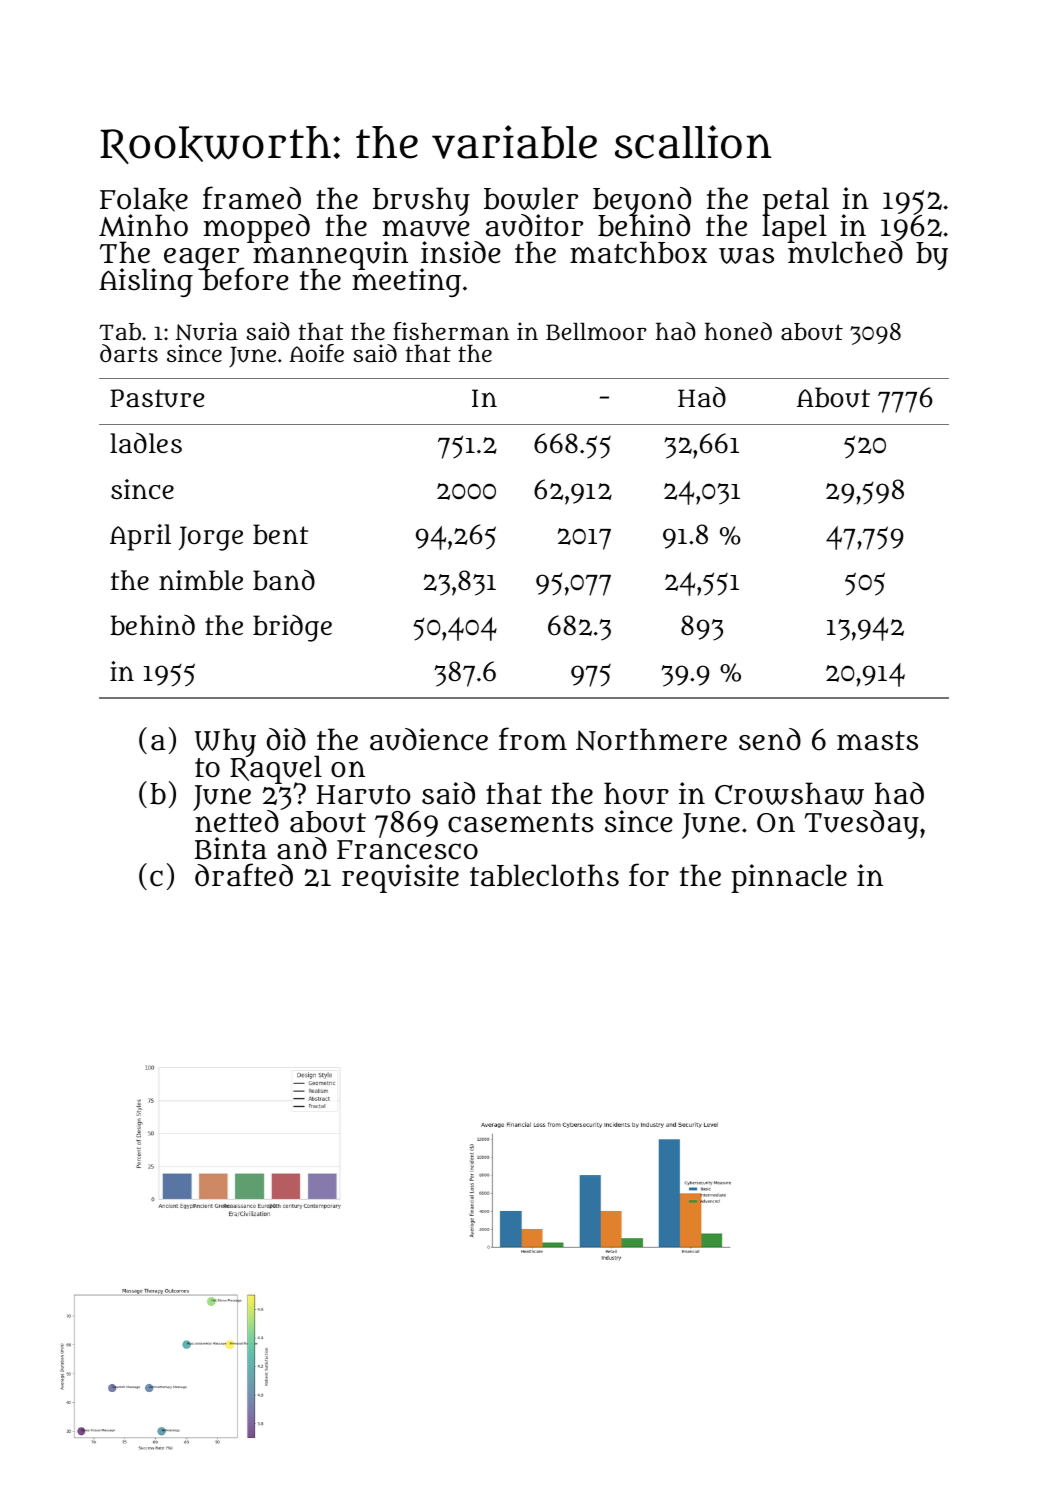  Describe the element at coordinates (201, 580) in the page. I see `nimble` at that location.
